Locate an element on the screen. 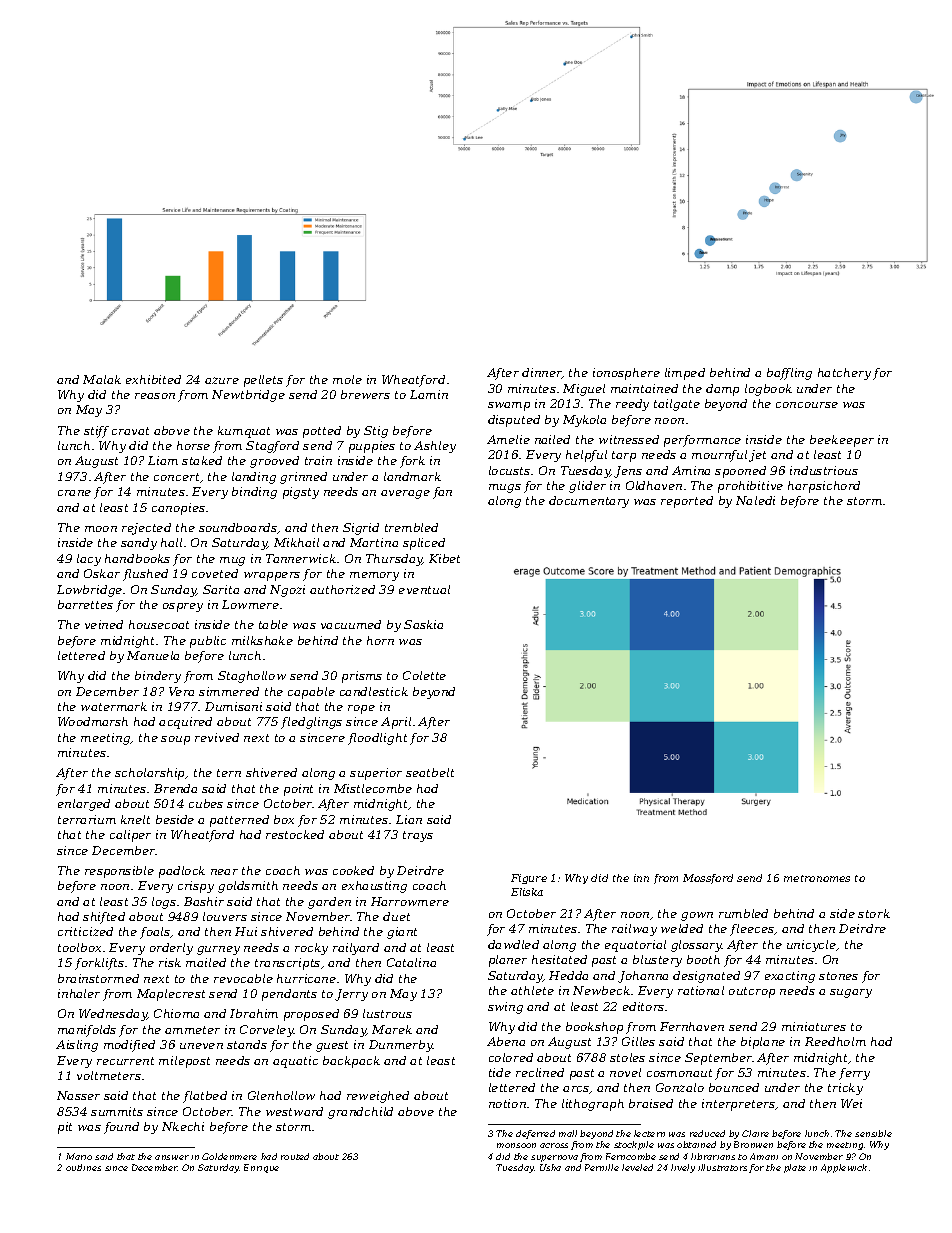 The image size is (952, 1233). concert is located at coordinates (176, 477).
